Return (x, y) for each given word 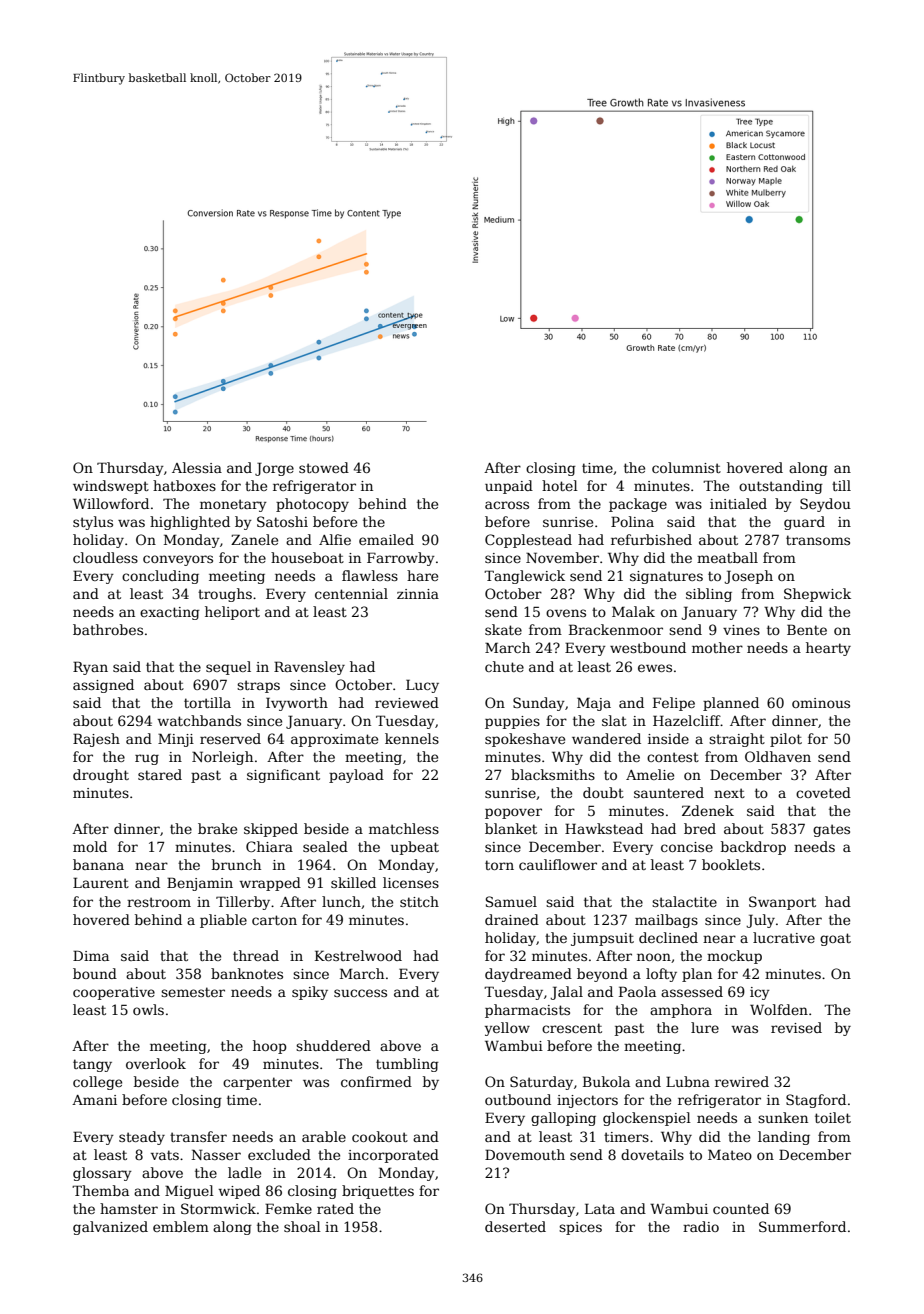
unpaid (509, 487)
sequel (228, 668)
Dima (91, 955)
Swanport (782, 903)
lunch (341, 901)
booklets (731, 864)
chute (504, 666)
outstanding (781, 487)
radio (701, 1226)
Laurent (101, 882)
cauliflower (558, 864)
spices (580, 1228)
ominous (821, 703)
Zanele (254, 539)
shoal (302, 1226)
